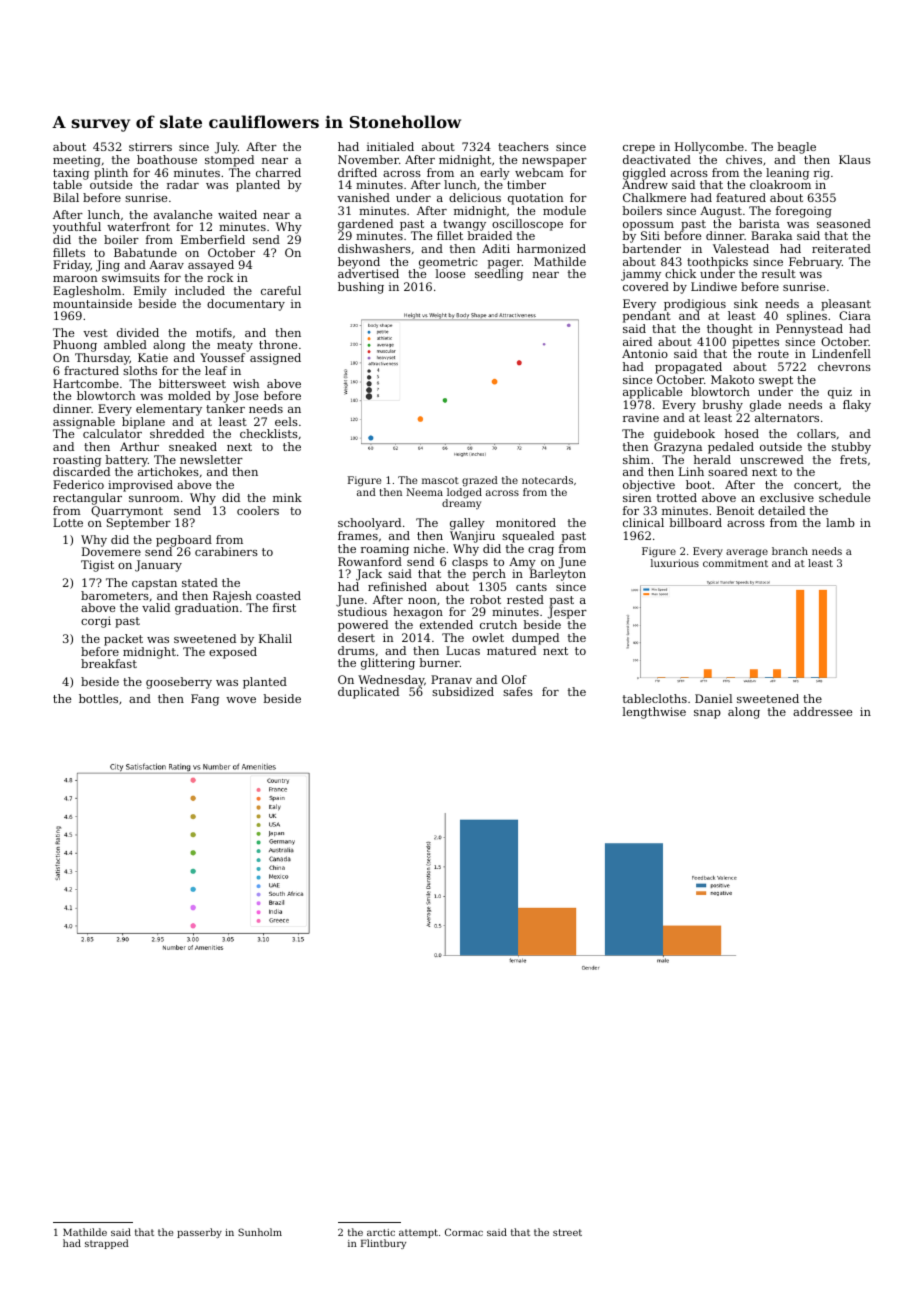 This document has width=924, height=1308. I want to click on seedling, so click(499, 275).
